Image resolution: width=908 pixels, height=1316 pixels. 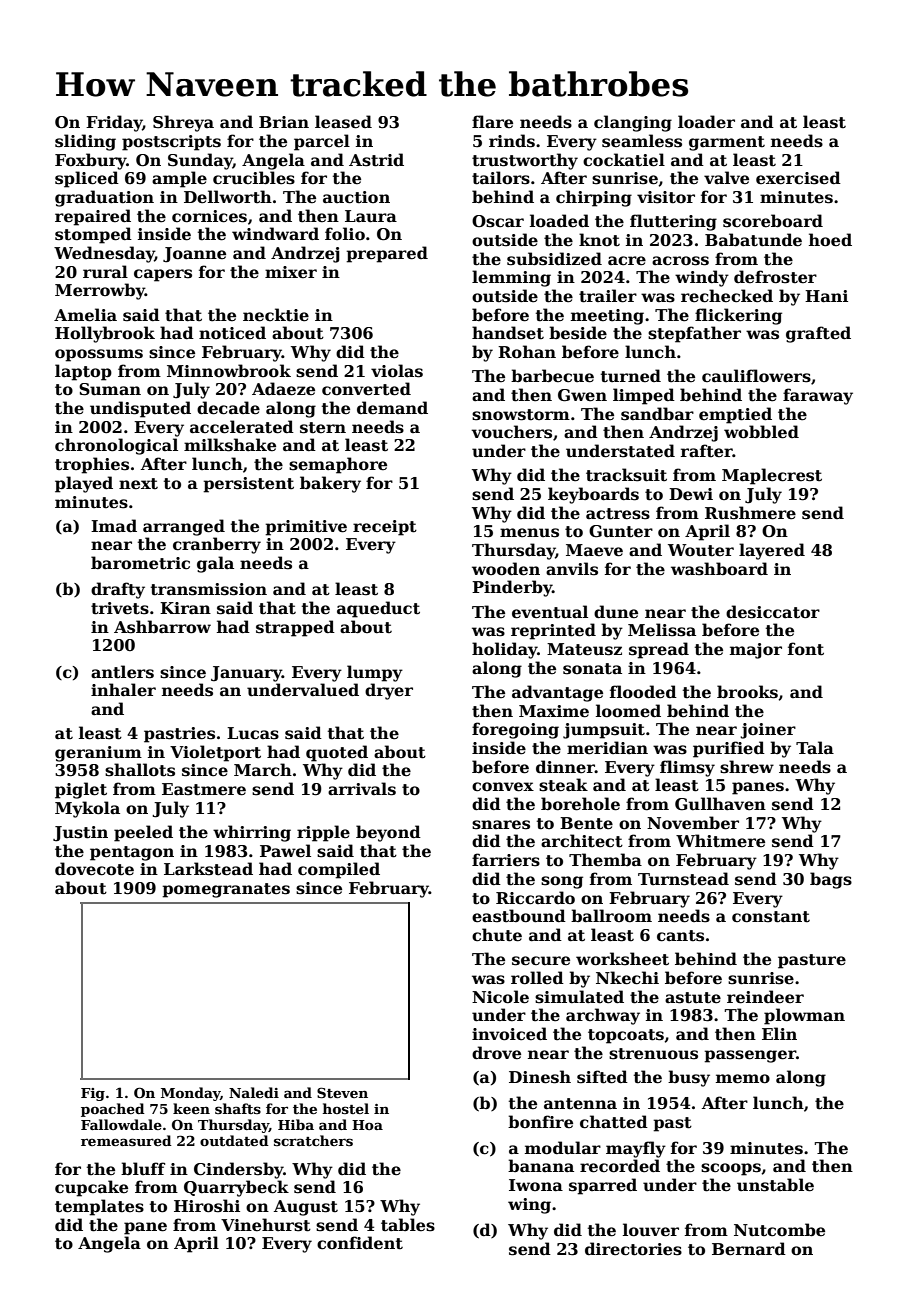 What do you see at coordinates (694, 334) in the image?
I see `stepfather` at bounding box center [694, 334].
